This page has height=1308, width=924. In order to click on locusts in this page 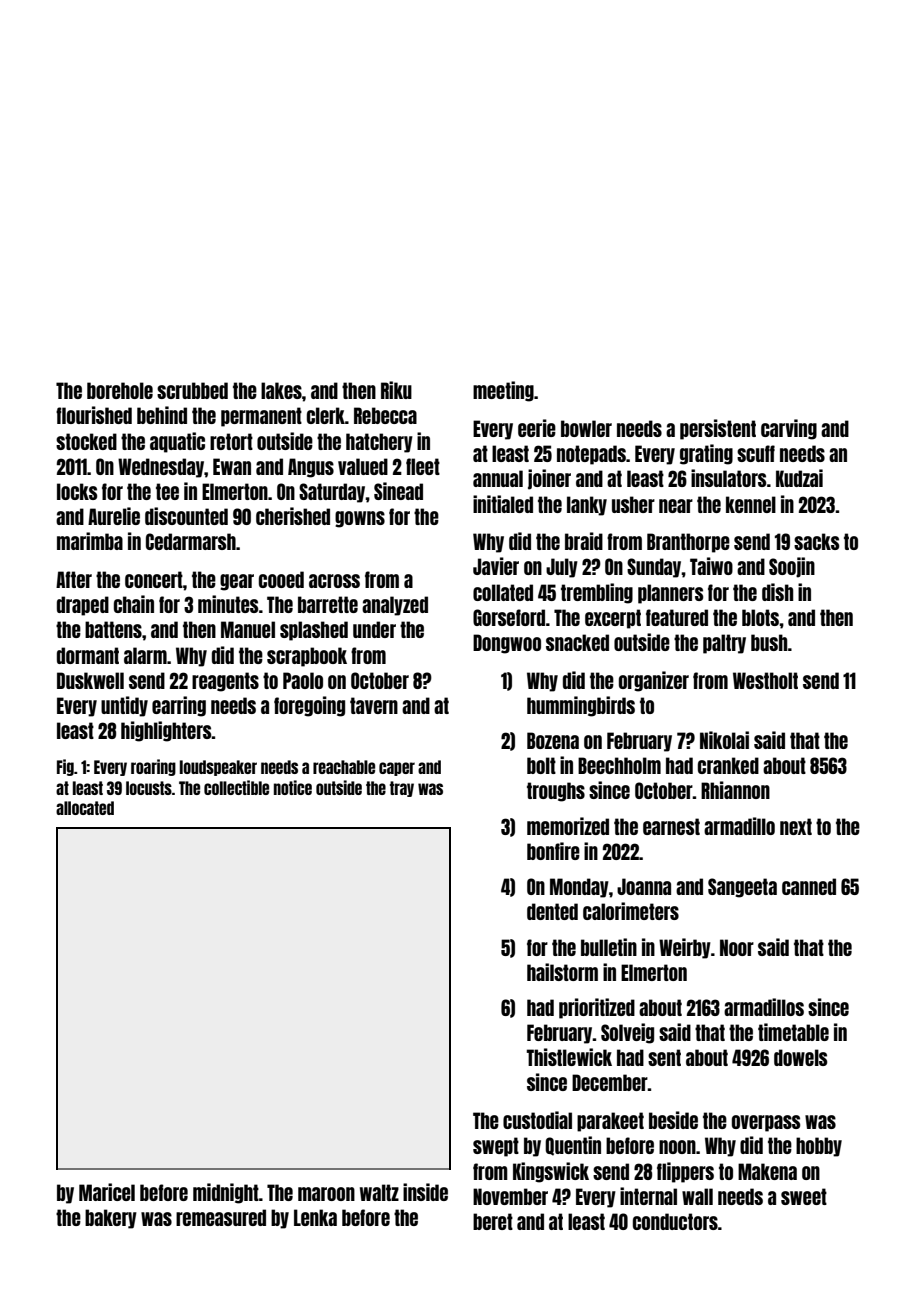, I will do `click(149, 788)`.
